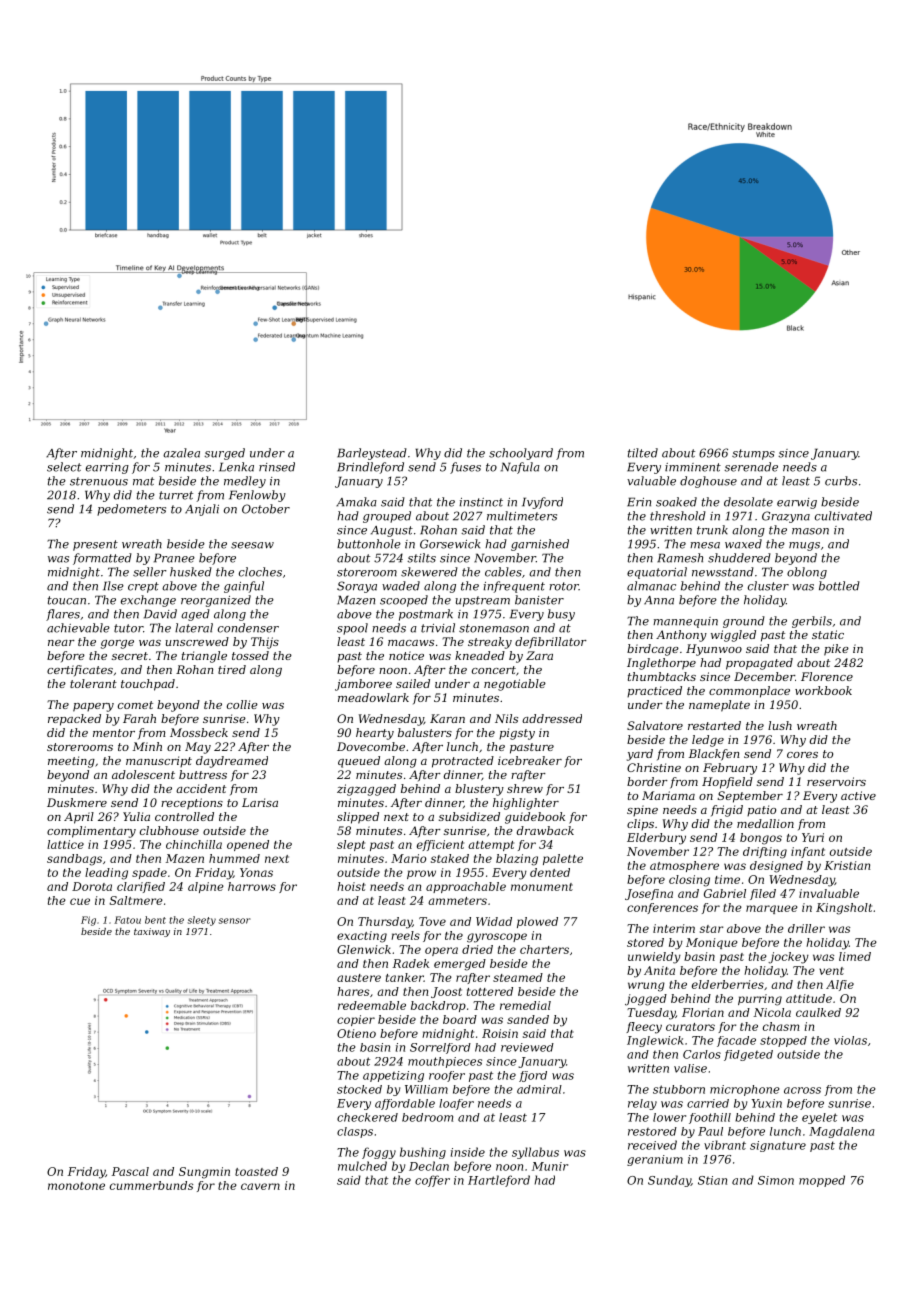 This document has width=924, height=1308. I want to click on mulched, so click(362, 1166).
